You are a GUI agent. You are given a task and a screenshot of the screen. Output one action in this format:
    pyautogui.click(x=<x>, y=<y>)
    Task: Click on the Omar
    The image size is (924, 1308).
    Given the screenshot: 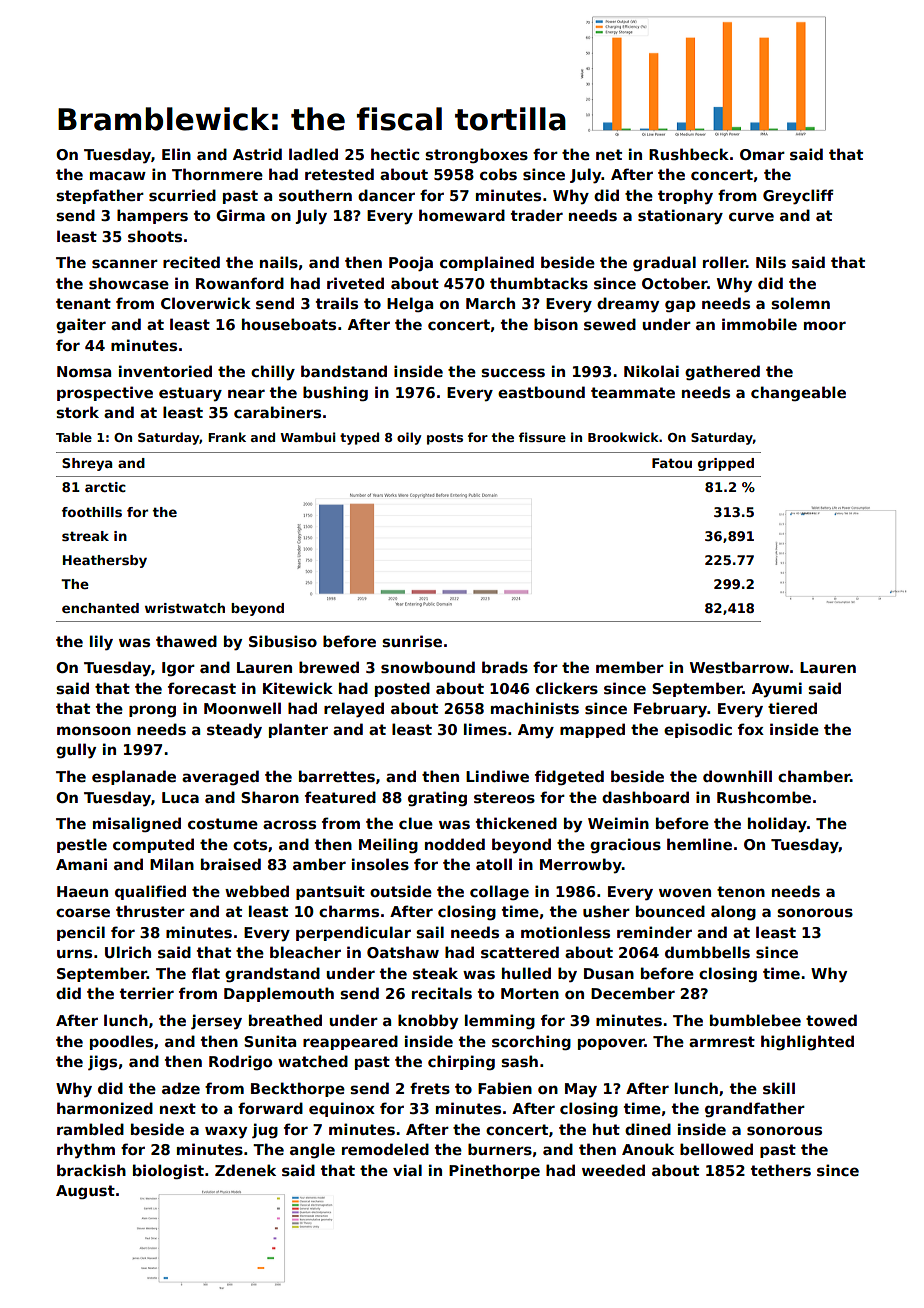 What is the action you would take?
    pyautogui.click(x=762, y=154)
